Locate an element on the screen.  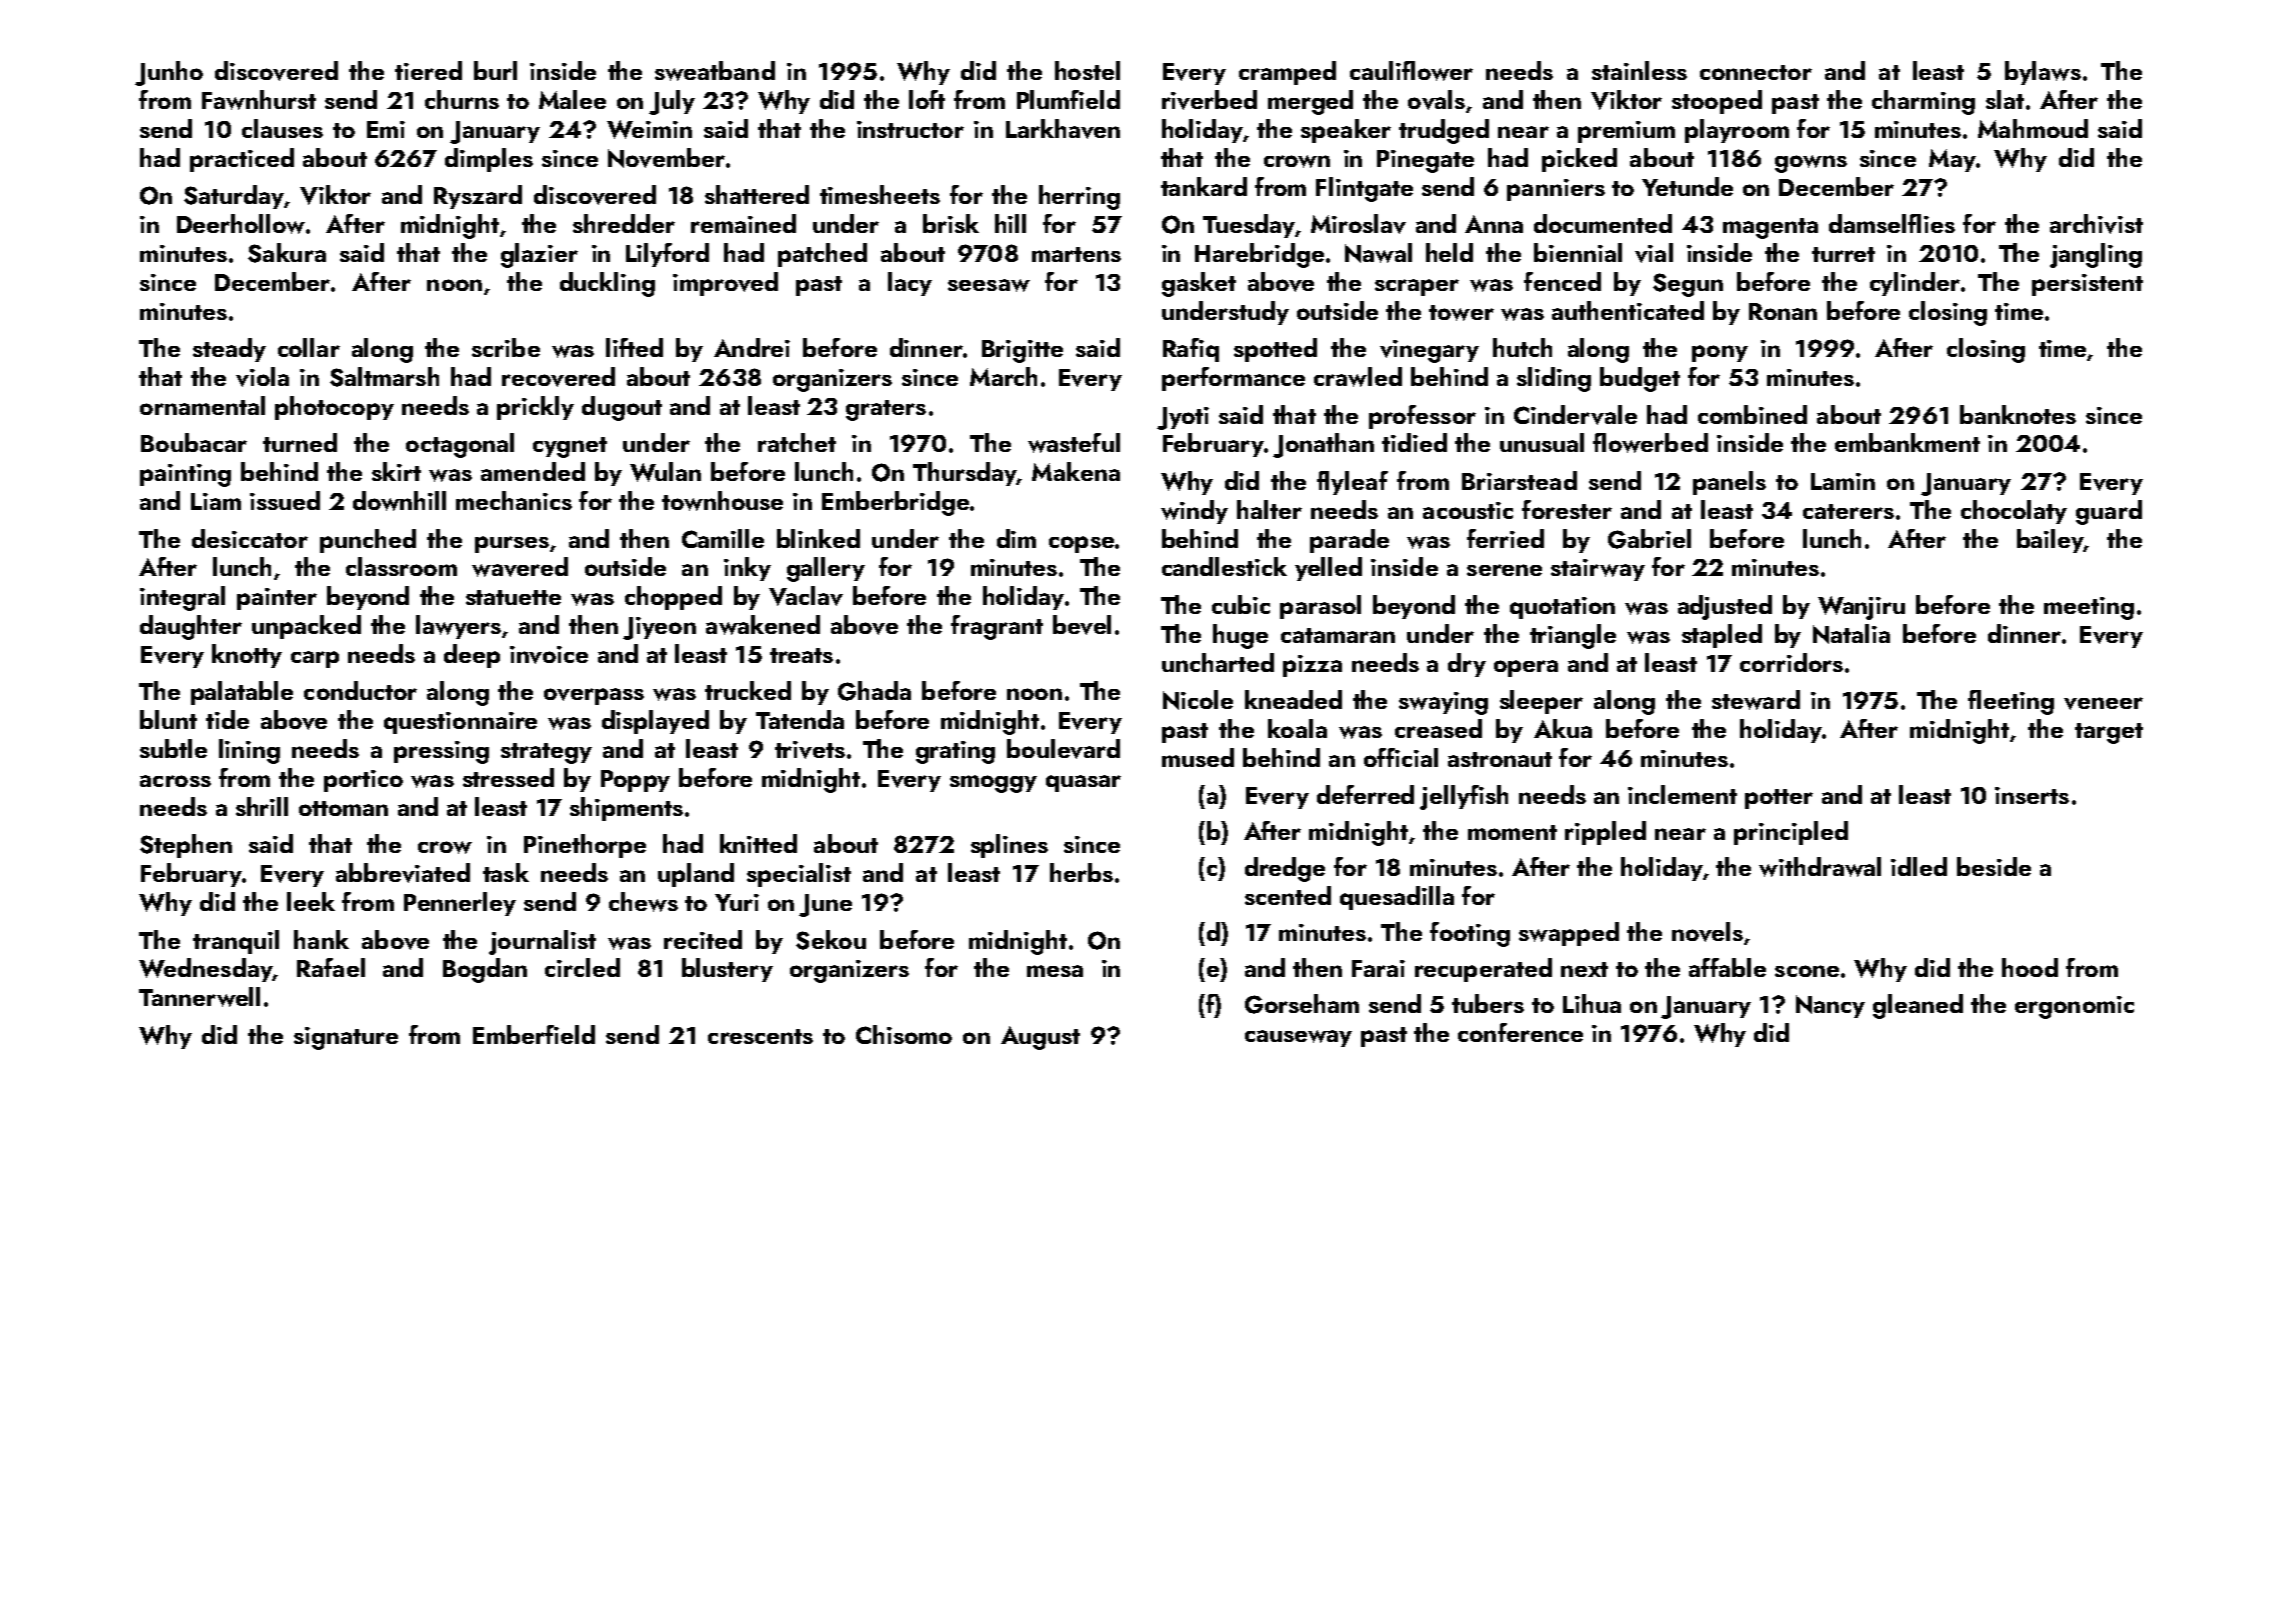
conference is located at coordinates (1520, 1032).
